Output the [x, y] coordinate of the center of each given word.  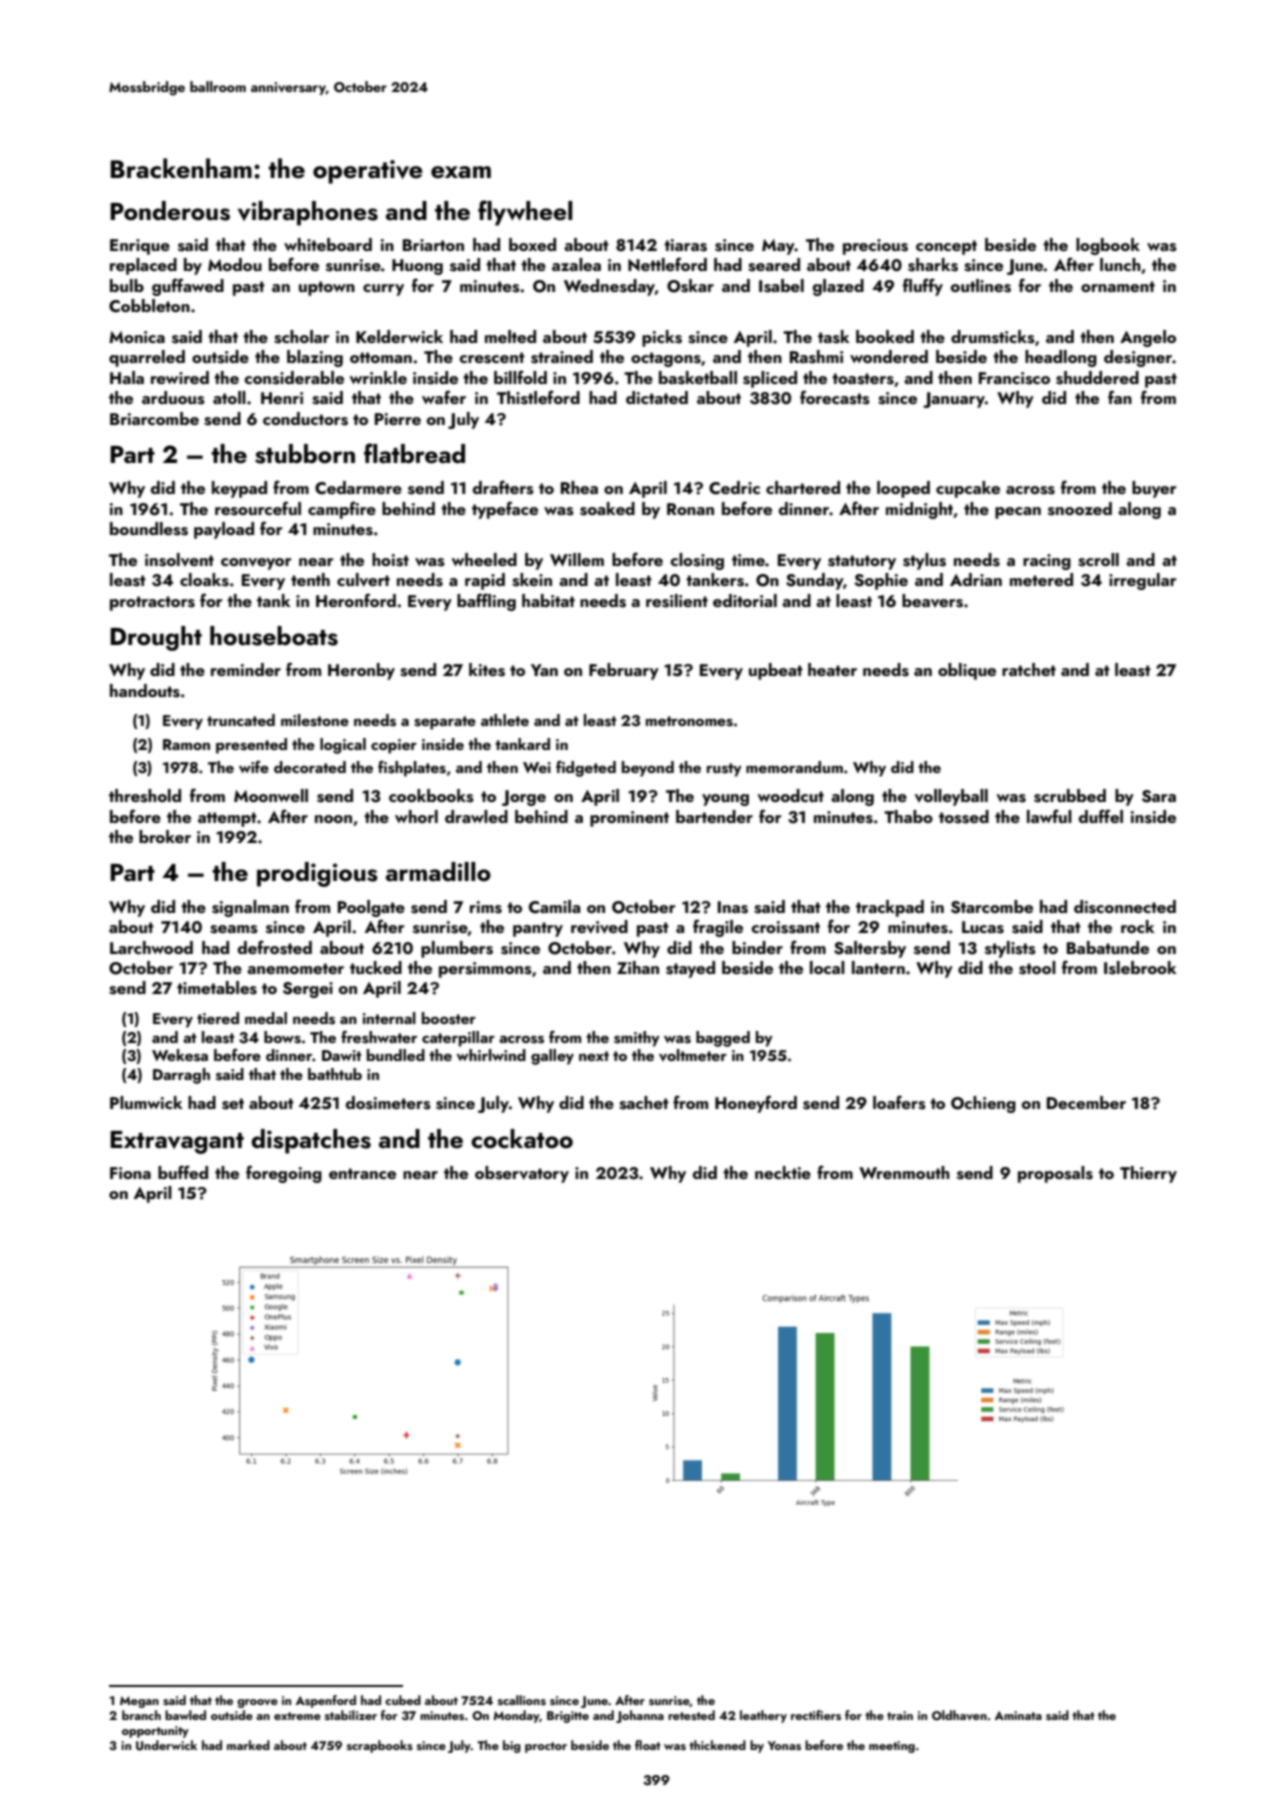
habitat [548, 600]
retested [691, 1715]
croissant [786, 927]
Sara [1159, 796]
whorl [416, 816]
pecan [1018, 513]
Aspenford [326, 1701]
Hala [127, 377]
